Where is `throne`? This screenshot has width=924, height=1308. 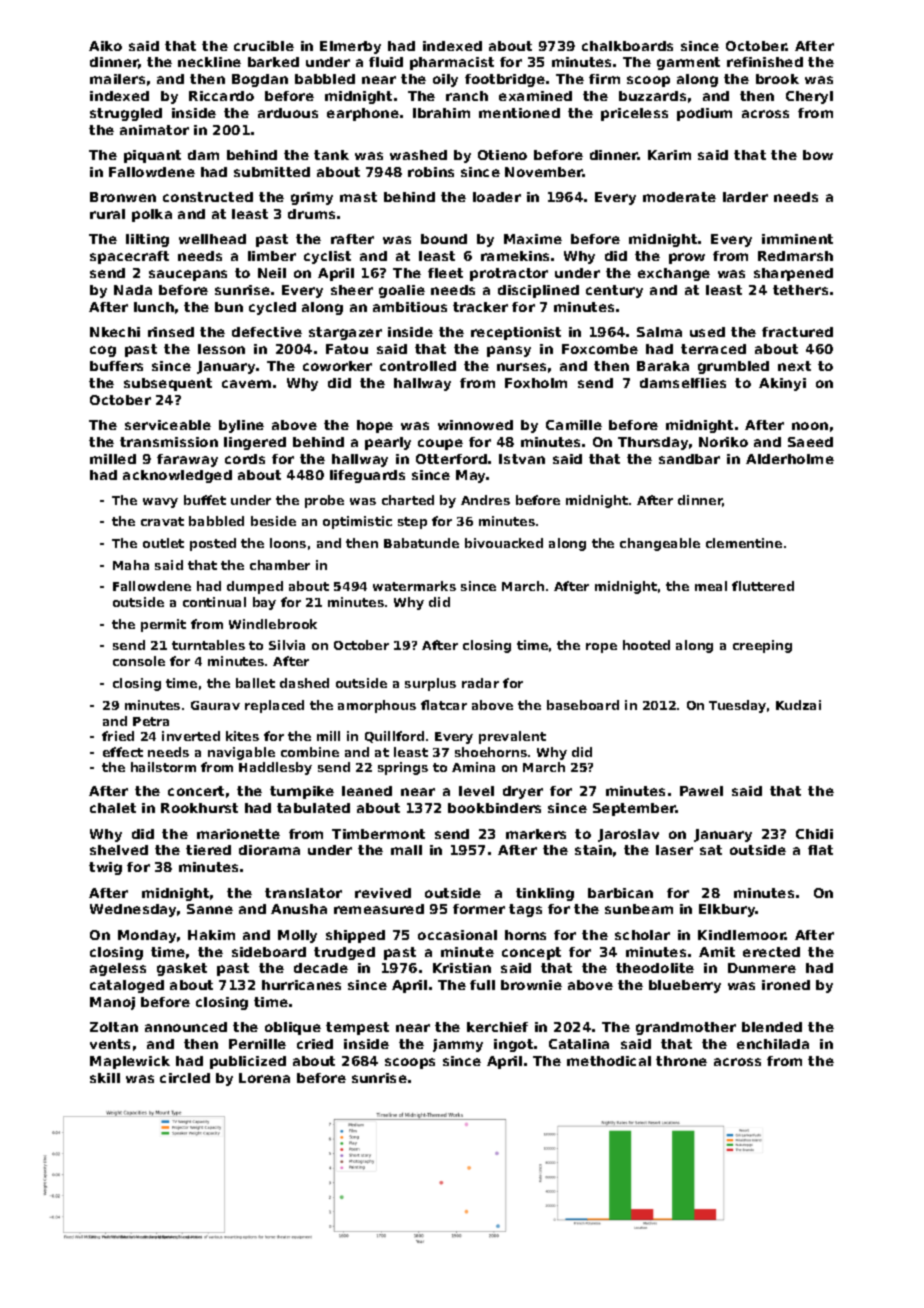
throne is located at coordinates (681, 1061).
